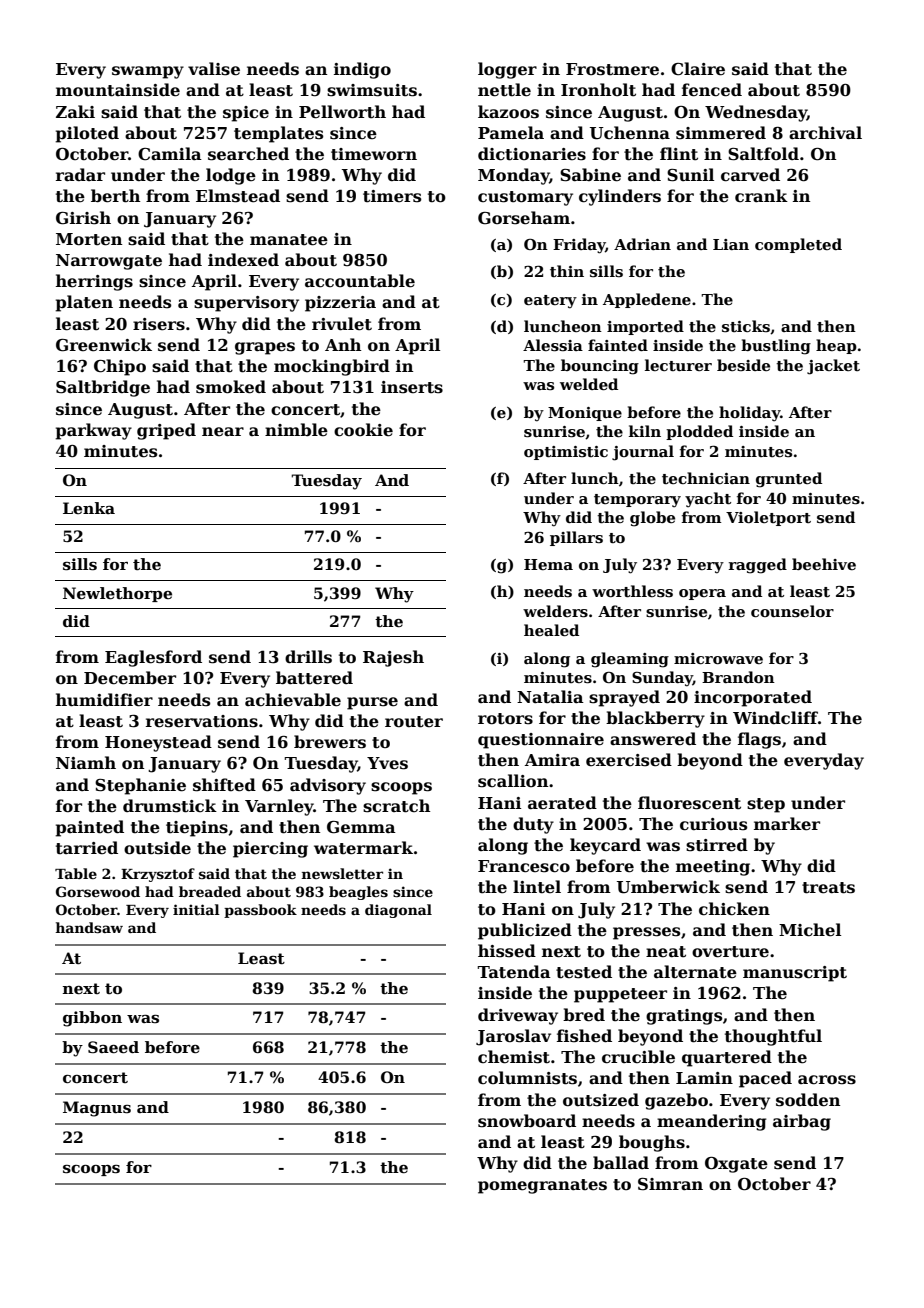 The image size is (924, 1308). I want to click on parkway, so click(93, 431).
